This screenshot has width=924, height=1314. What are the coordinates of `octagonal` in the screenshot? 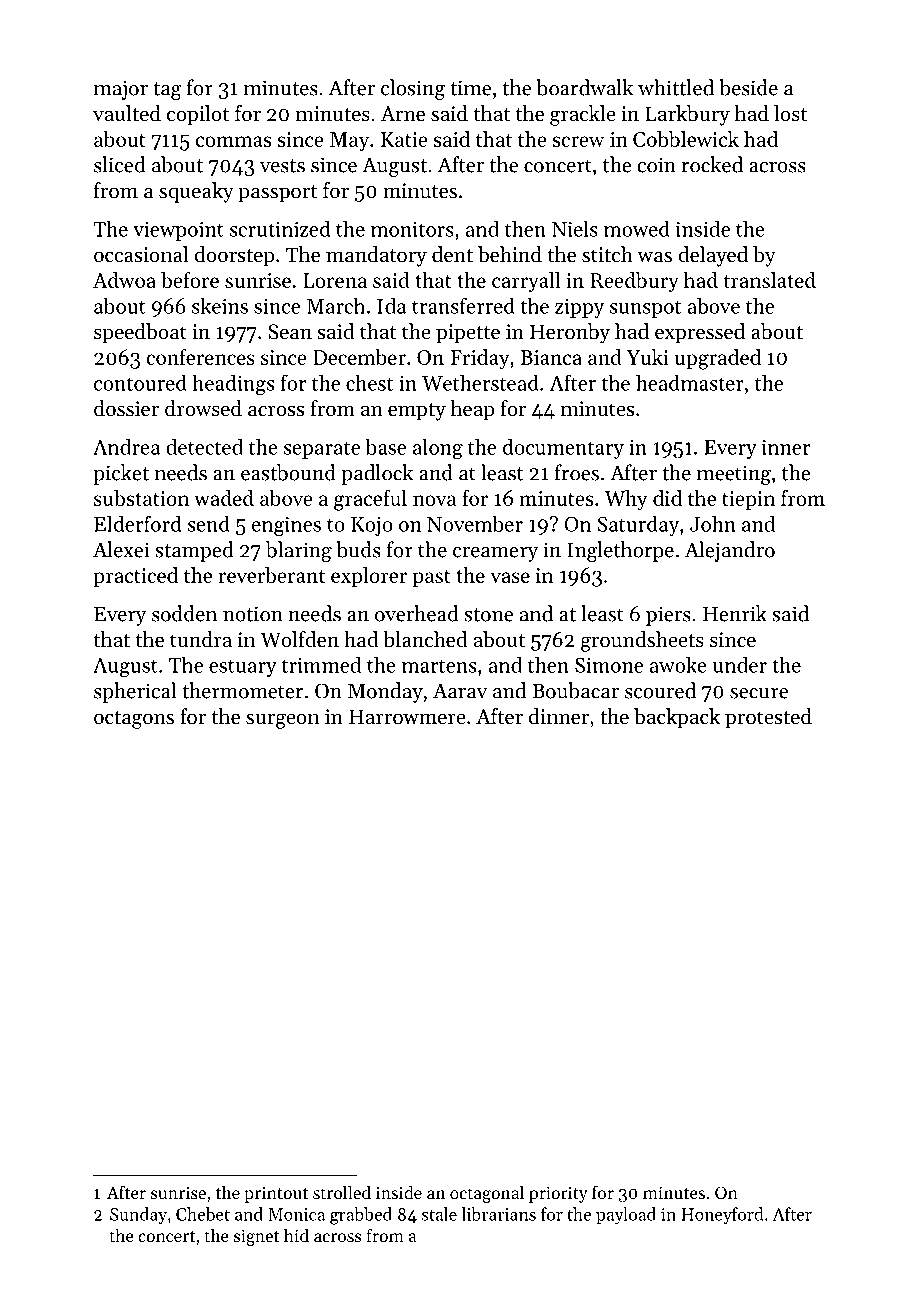 It's located at (487, 1194).
